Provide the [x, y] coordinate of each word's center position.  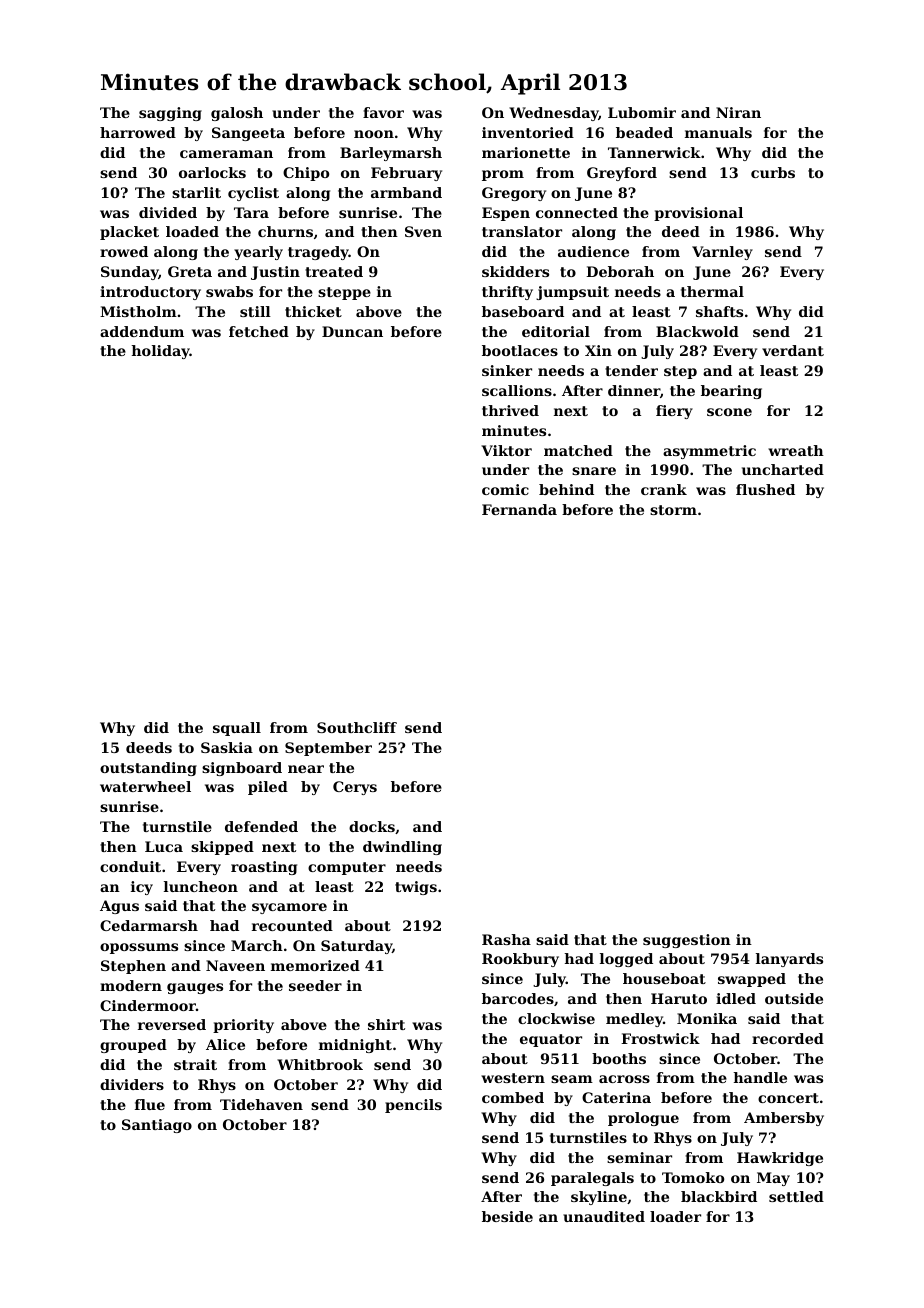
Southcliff [357, 727]
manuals [718, 132]
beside [507, 1216]
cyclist [253, 194]
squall [237, 729]
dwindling [402, 848]
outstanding [148, 769]
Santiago [157, 1126]
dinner [634, 390]
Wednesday [554, 114]
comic [505, 489]
